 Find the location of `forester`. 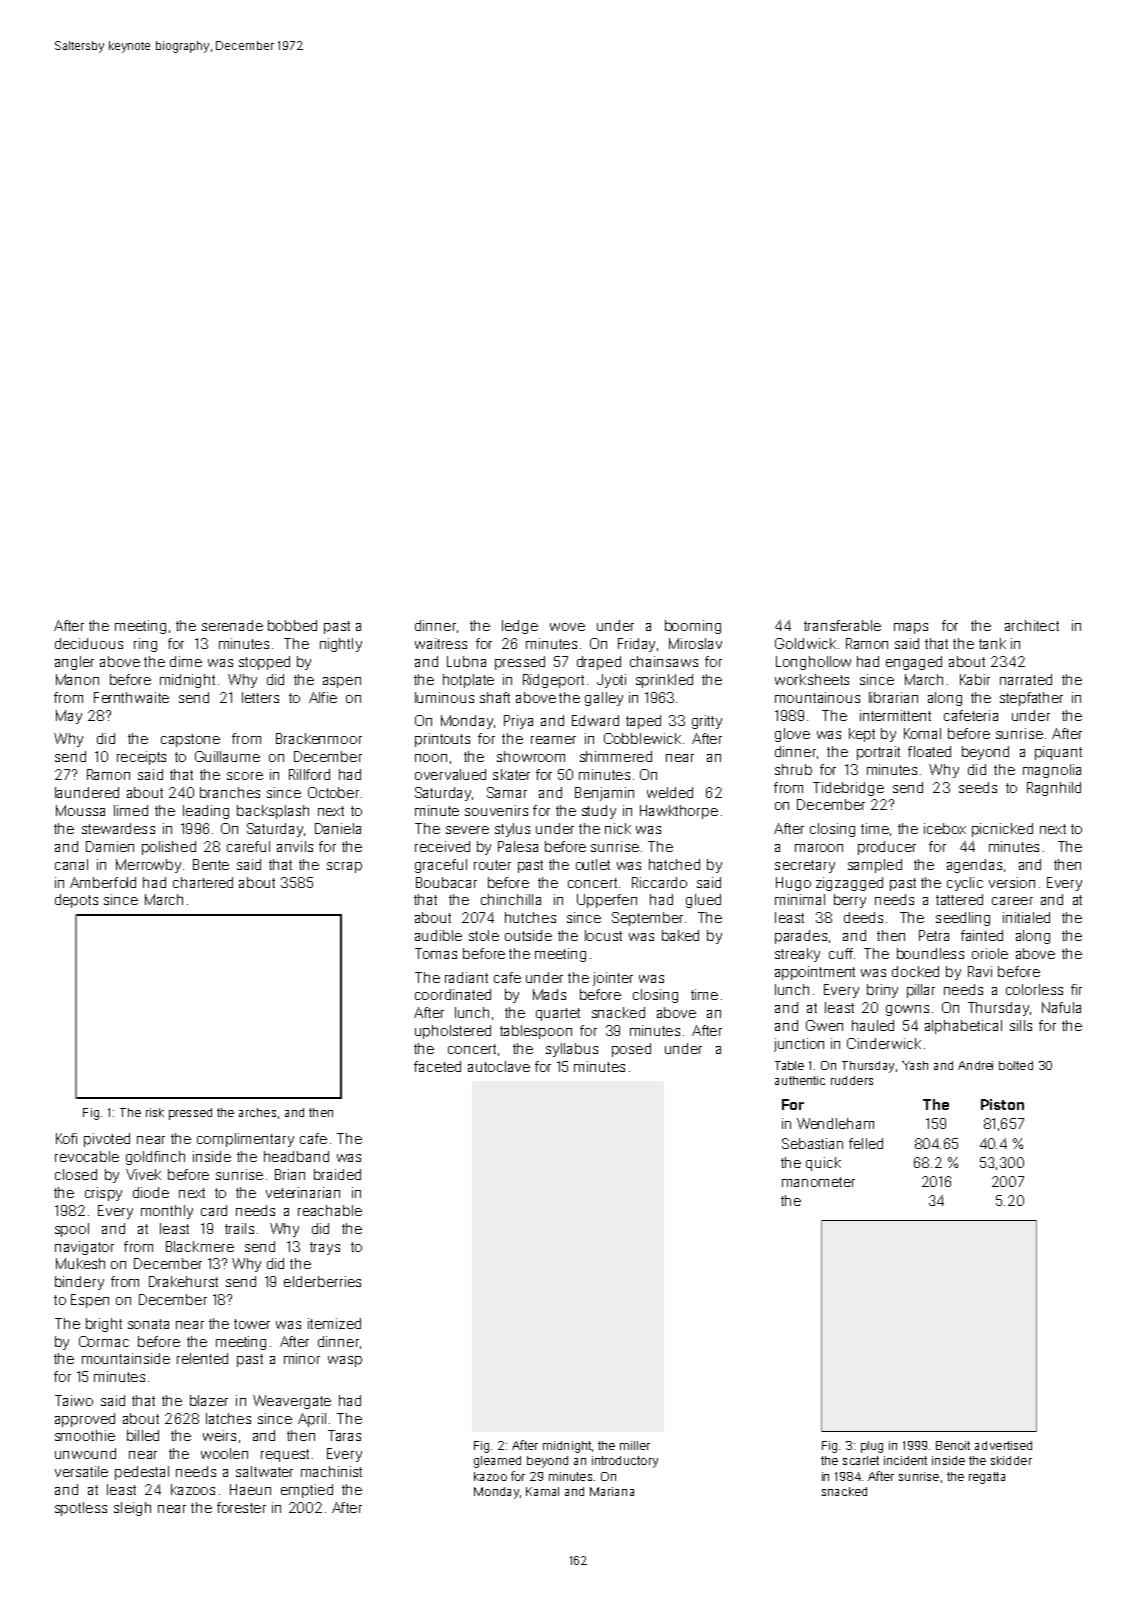

forester is located at coordinates (241, 1507).
